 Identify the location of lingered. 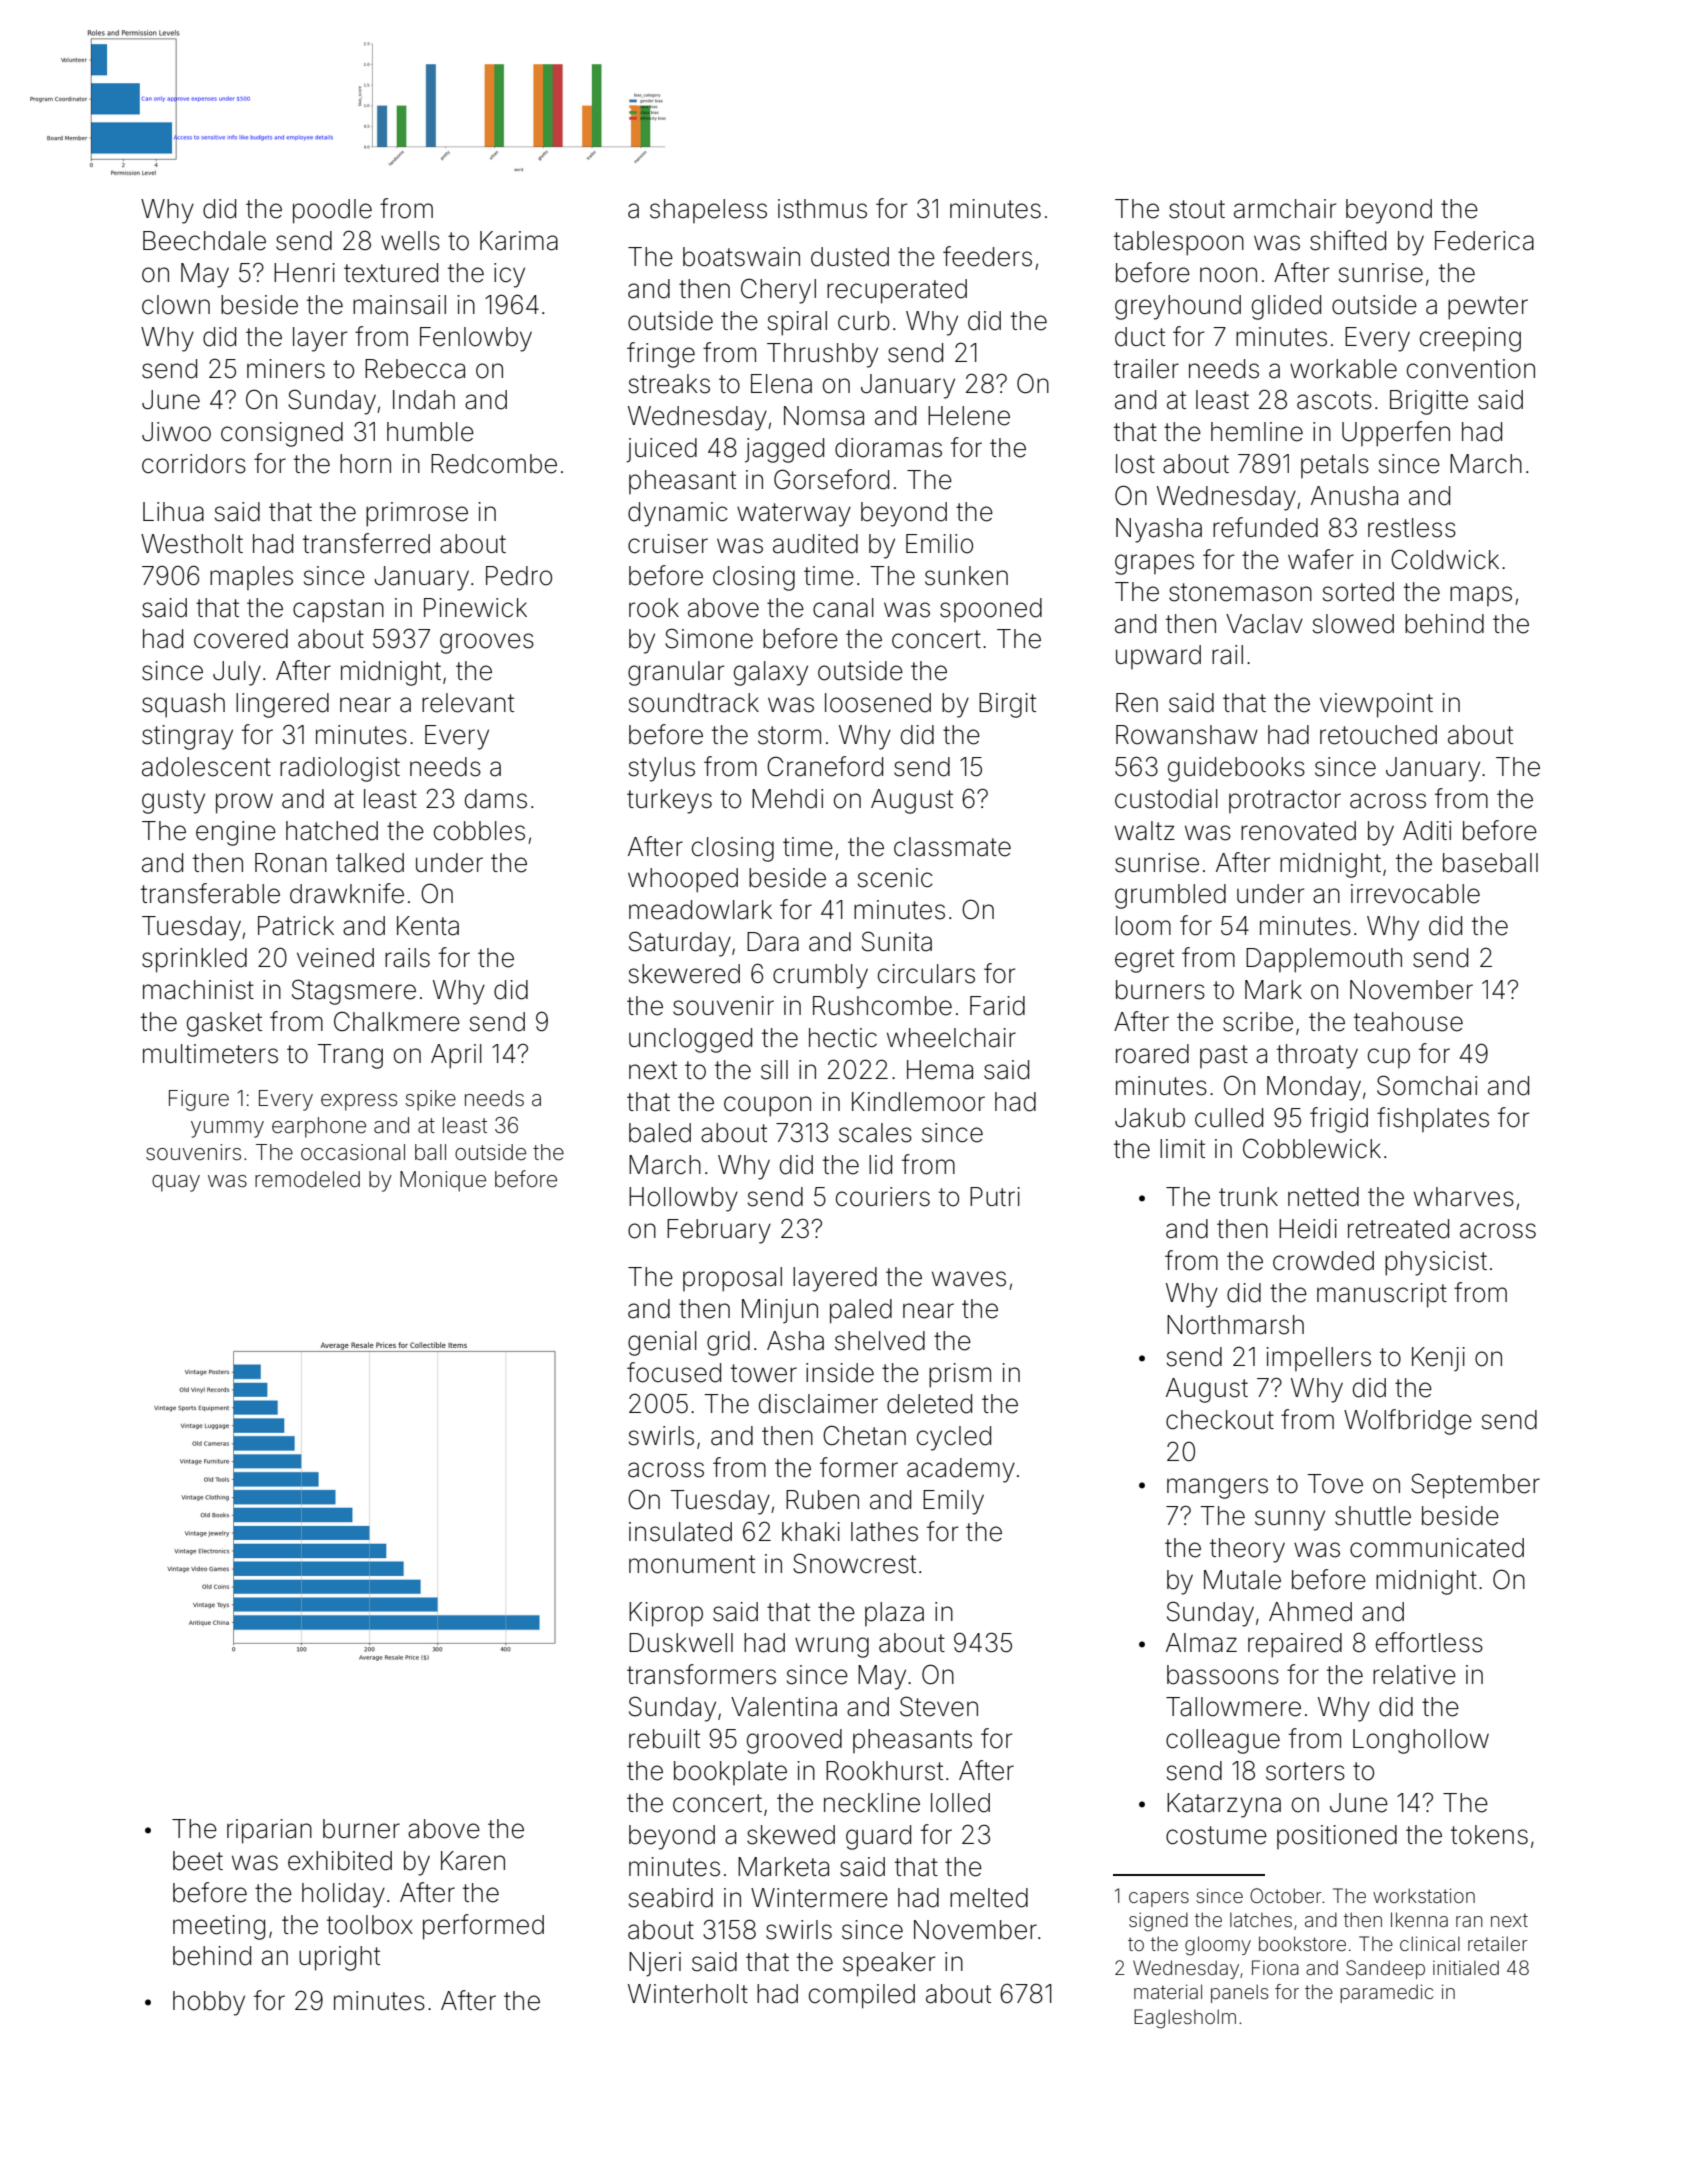
(282, 705).
